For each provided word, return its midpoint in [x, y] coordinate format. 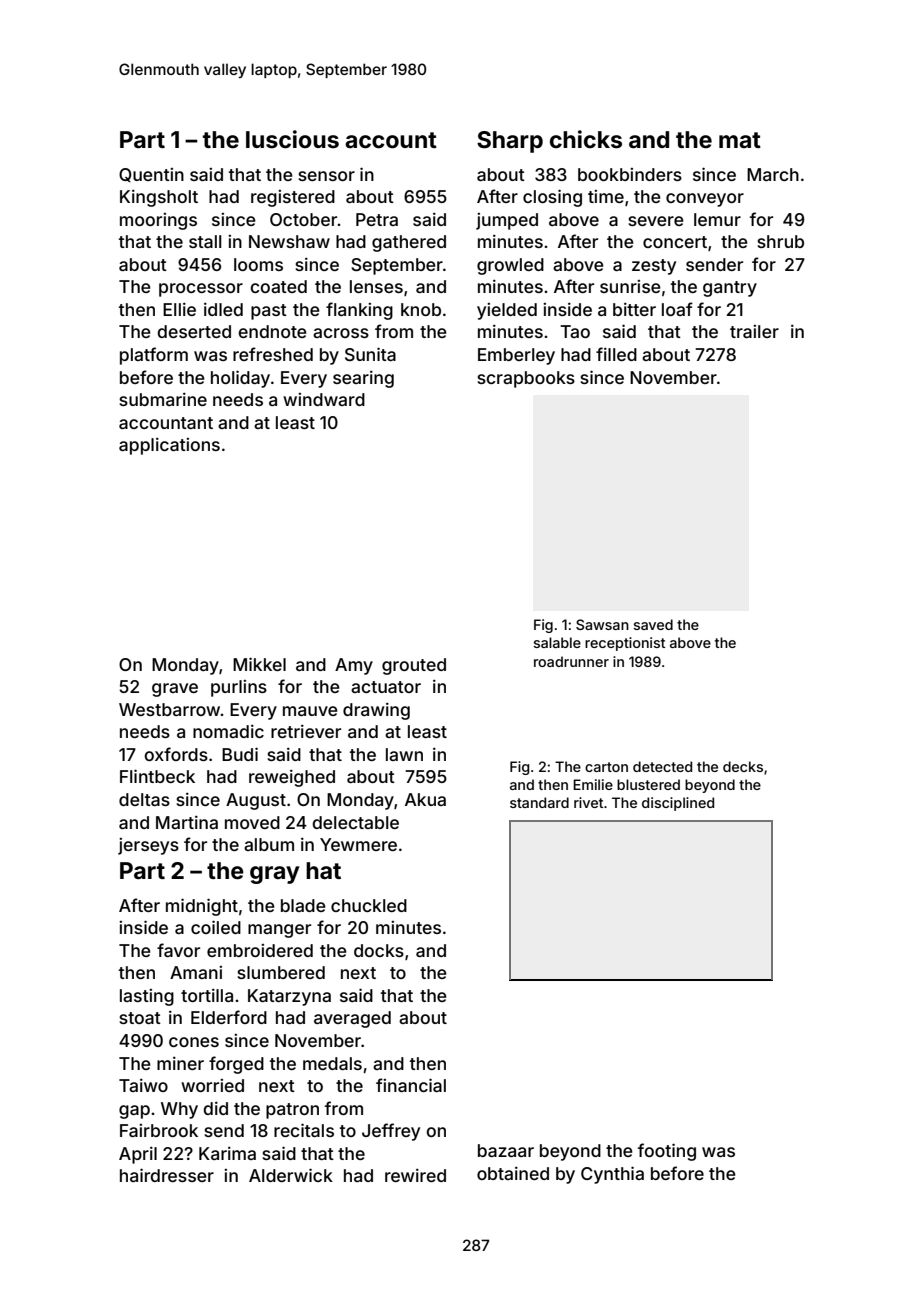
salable [557, 642]
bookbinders [630, 174]
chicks [586, 139]
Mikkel [259, 664]
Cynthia [612, 1175]
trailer [754, 331]
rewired [415, 1175]
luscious [292, 139]
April [138, 1155]
